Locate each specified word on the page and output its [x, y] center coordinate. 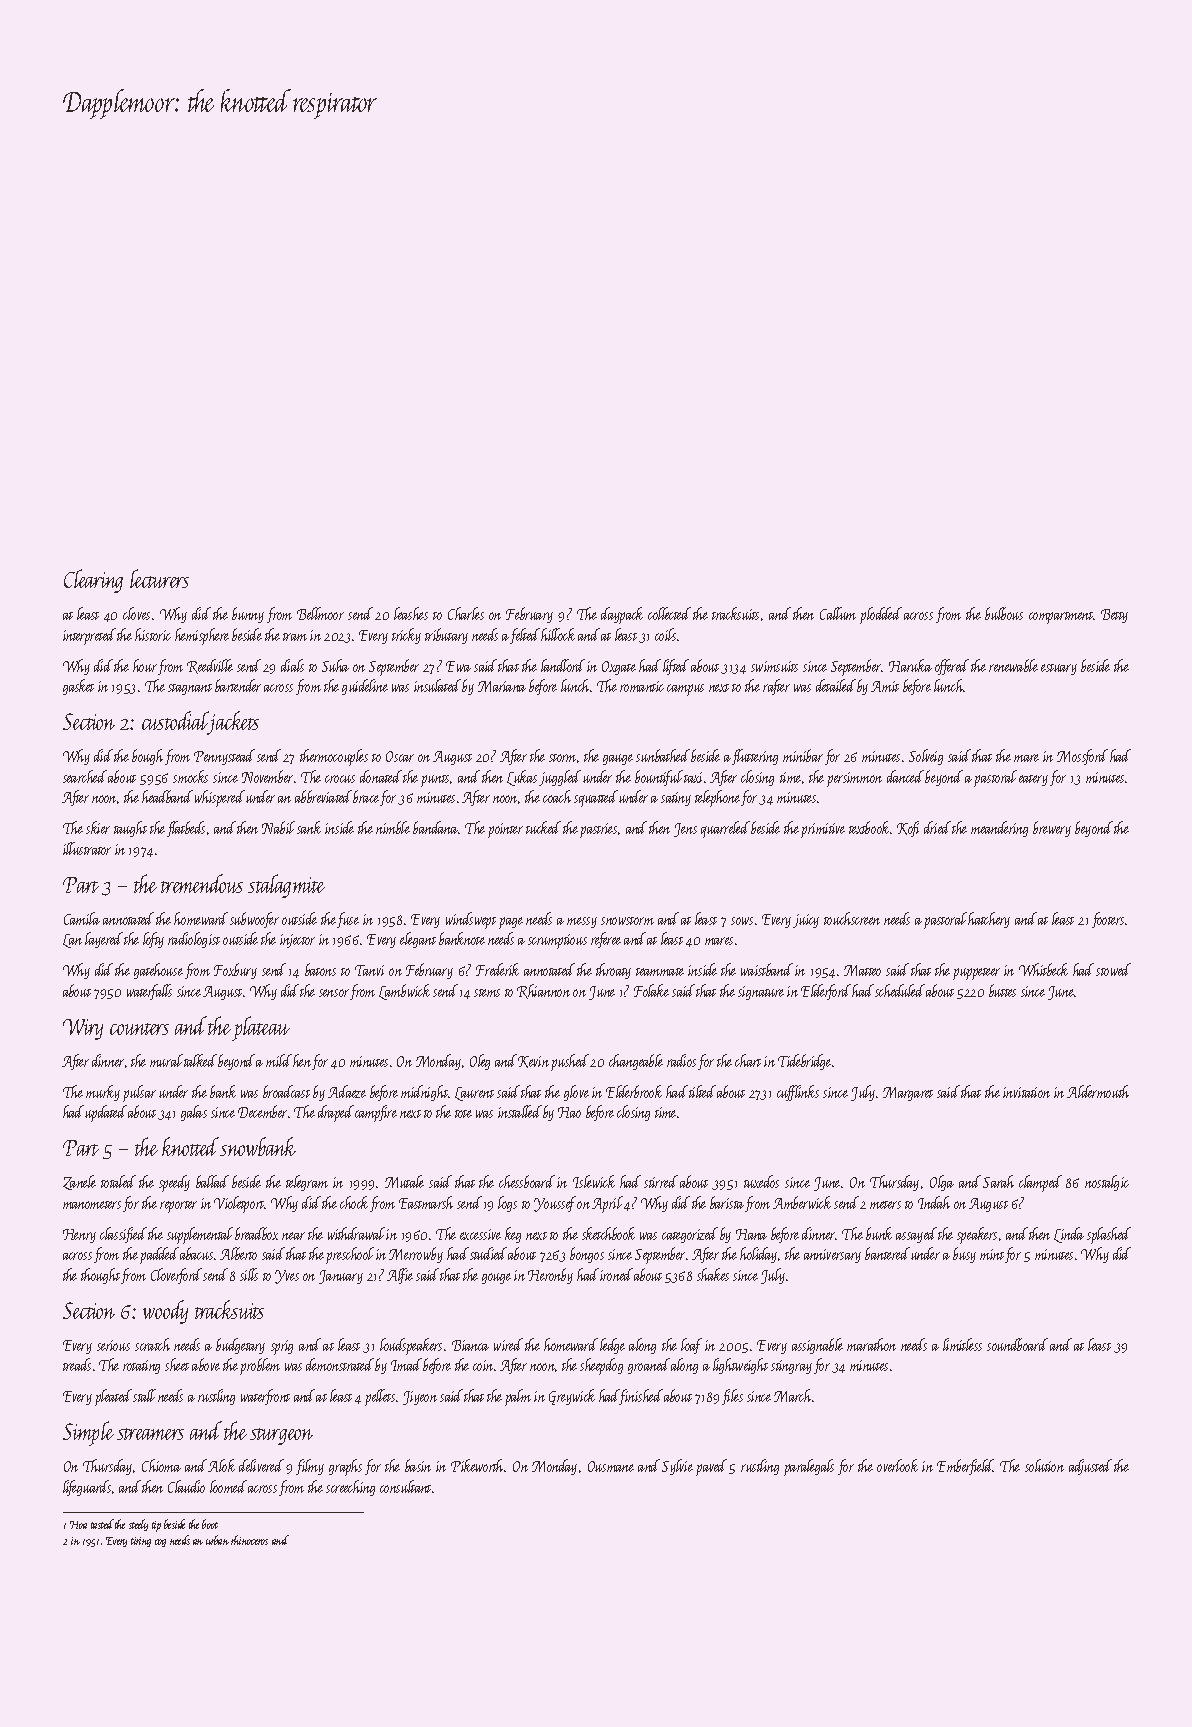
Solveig [926, 757]
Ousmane [611, 1466]
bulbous [1004, 613]
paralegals [809, 1467]
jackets [234, 722]
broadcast [286, 1091]
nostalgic [1107, 1183]
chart [748, 1060]
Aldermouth [1098, 1091]
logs [507, 1204]
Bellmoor [320, 613]
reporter [178, 1207]
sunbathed [663, 755]
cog [160, 1543]
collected [669, 613]
